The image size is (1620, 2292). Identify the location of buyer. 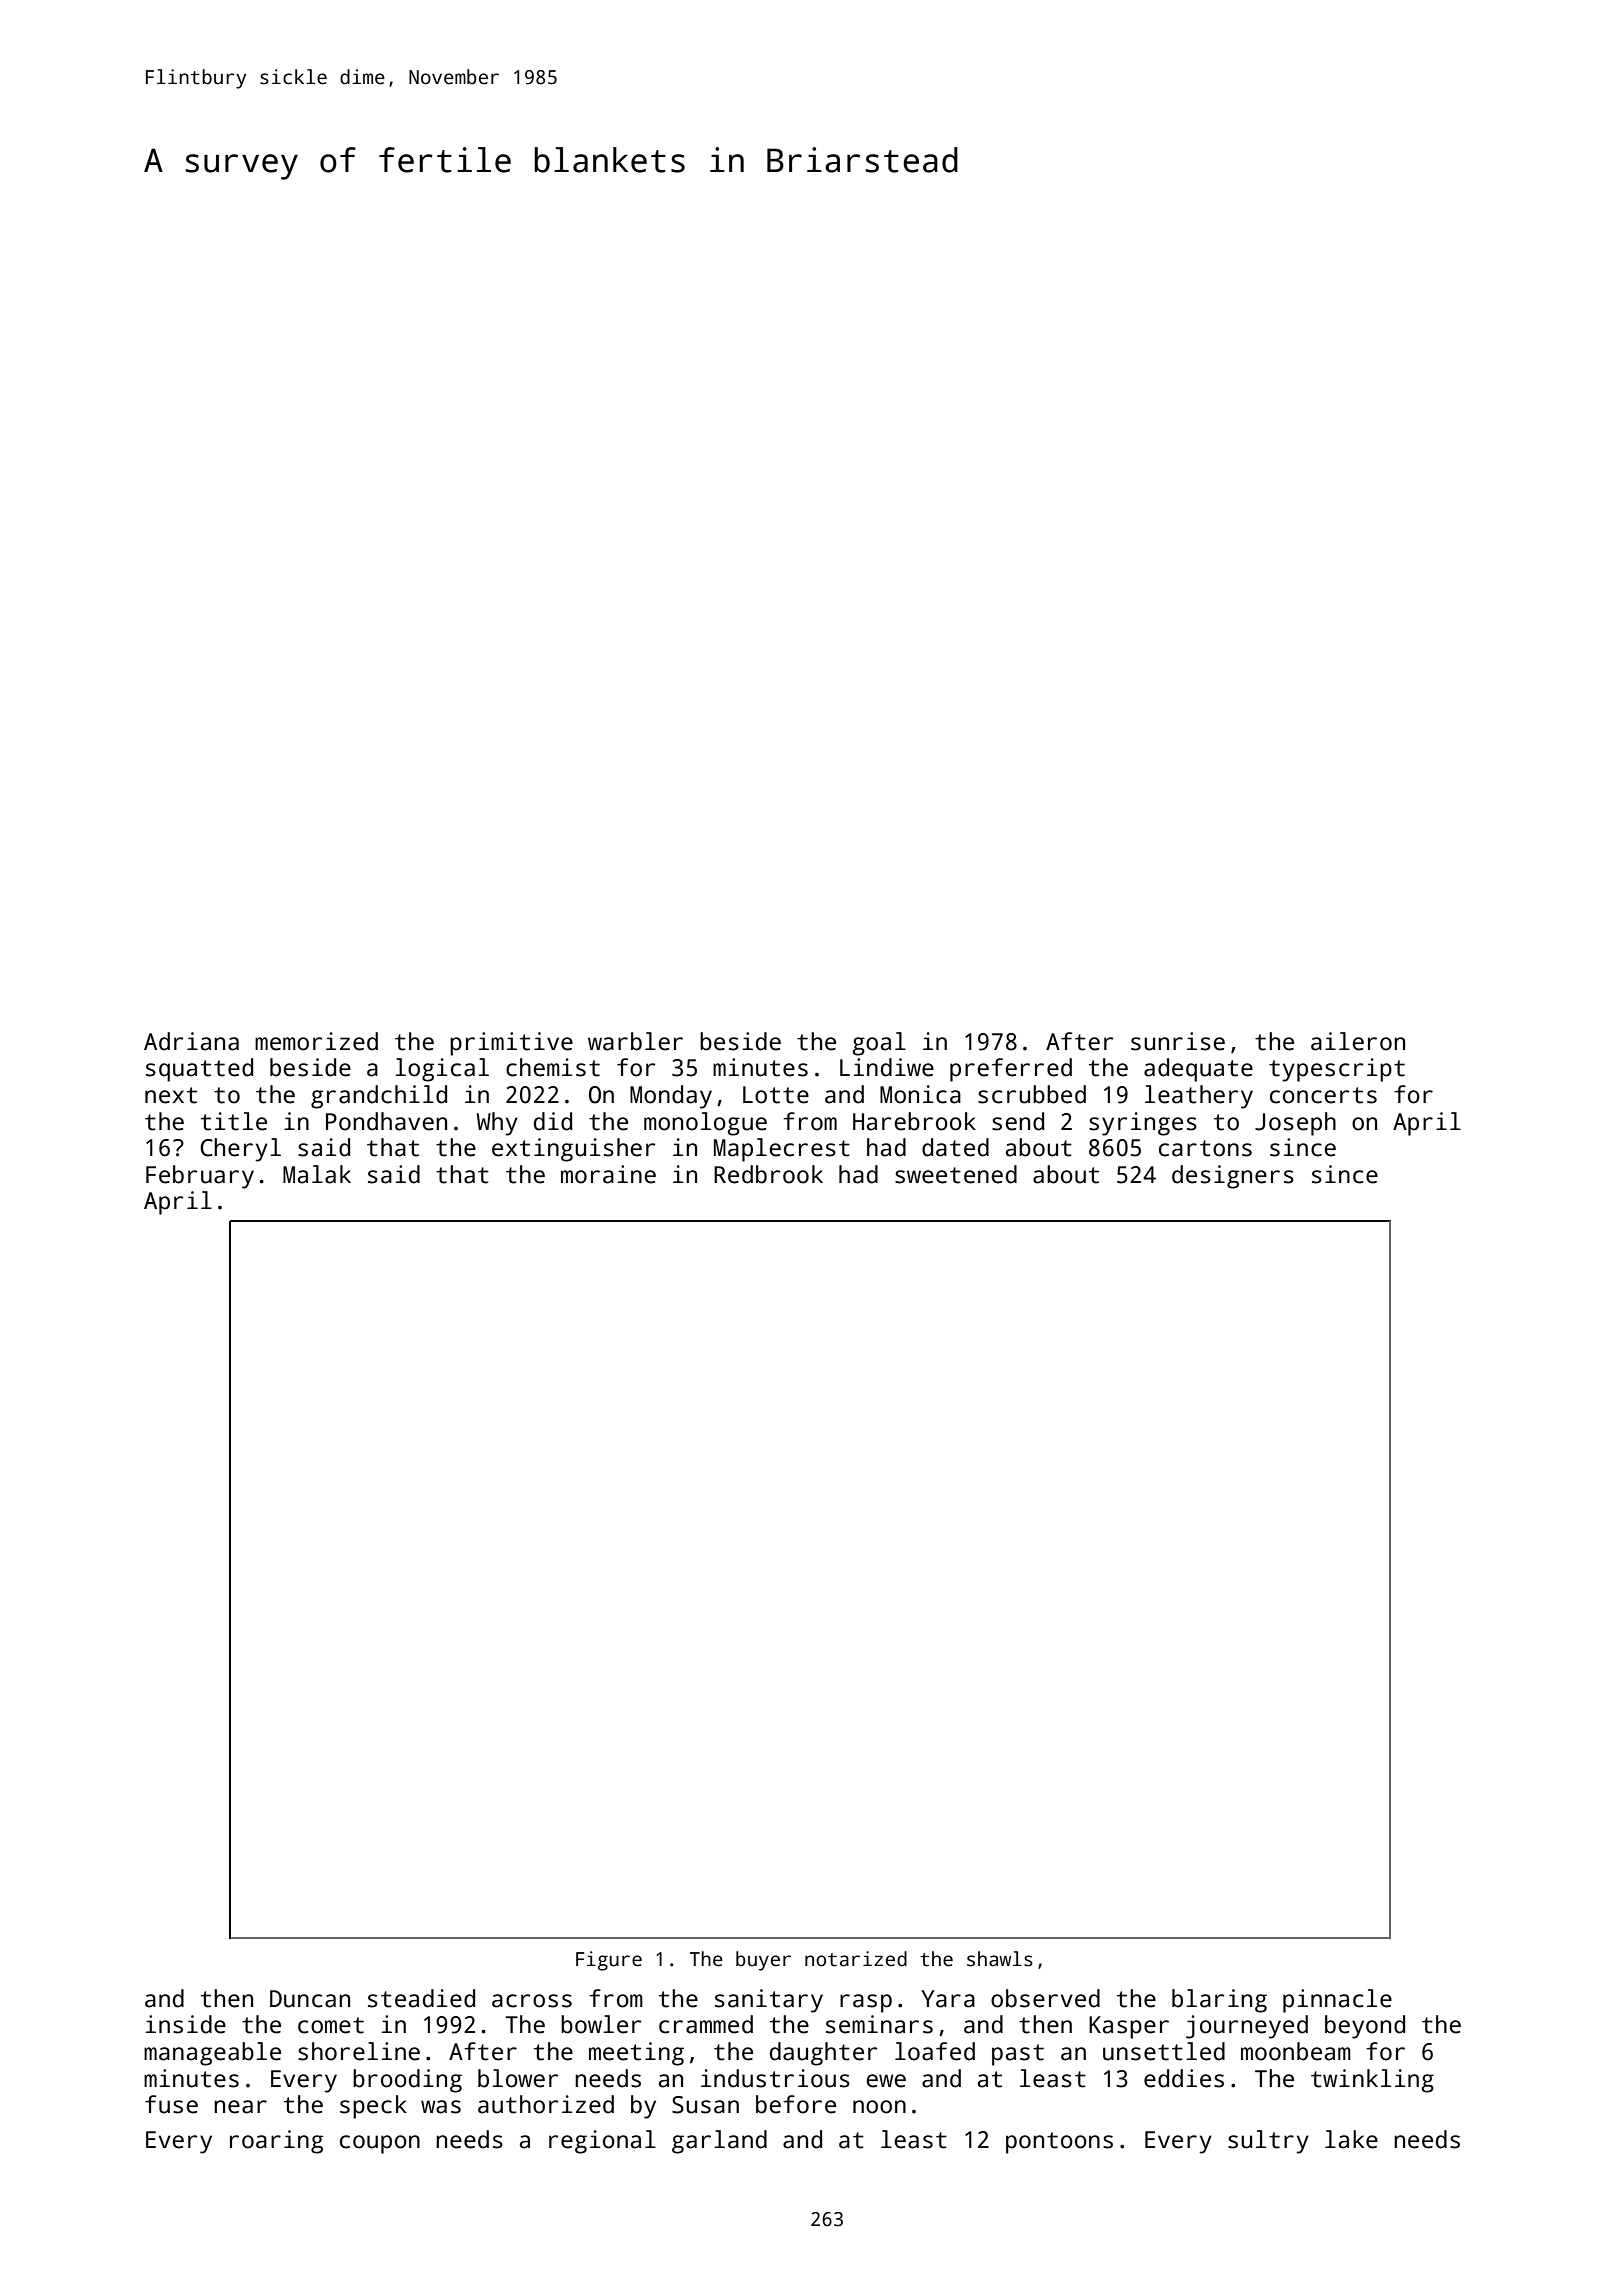
(763, 1961).
